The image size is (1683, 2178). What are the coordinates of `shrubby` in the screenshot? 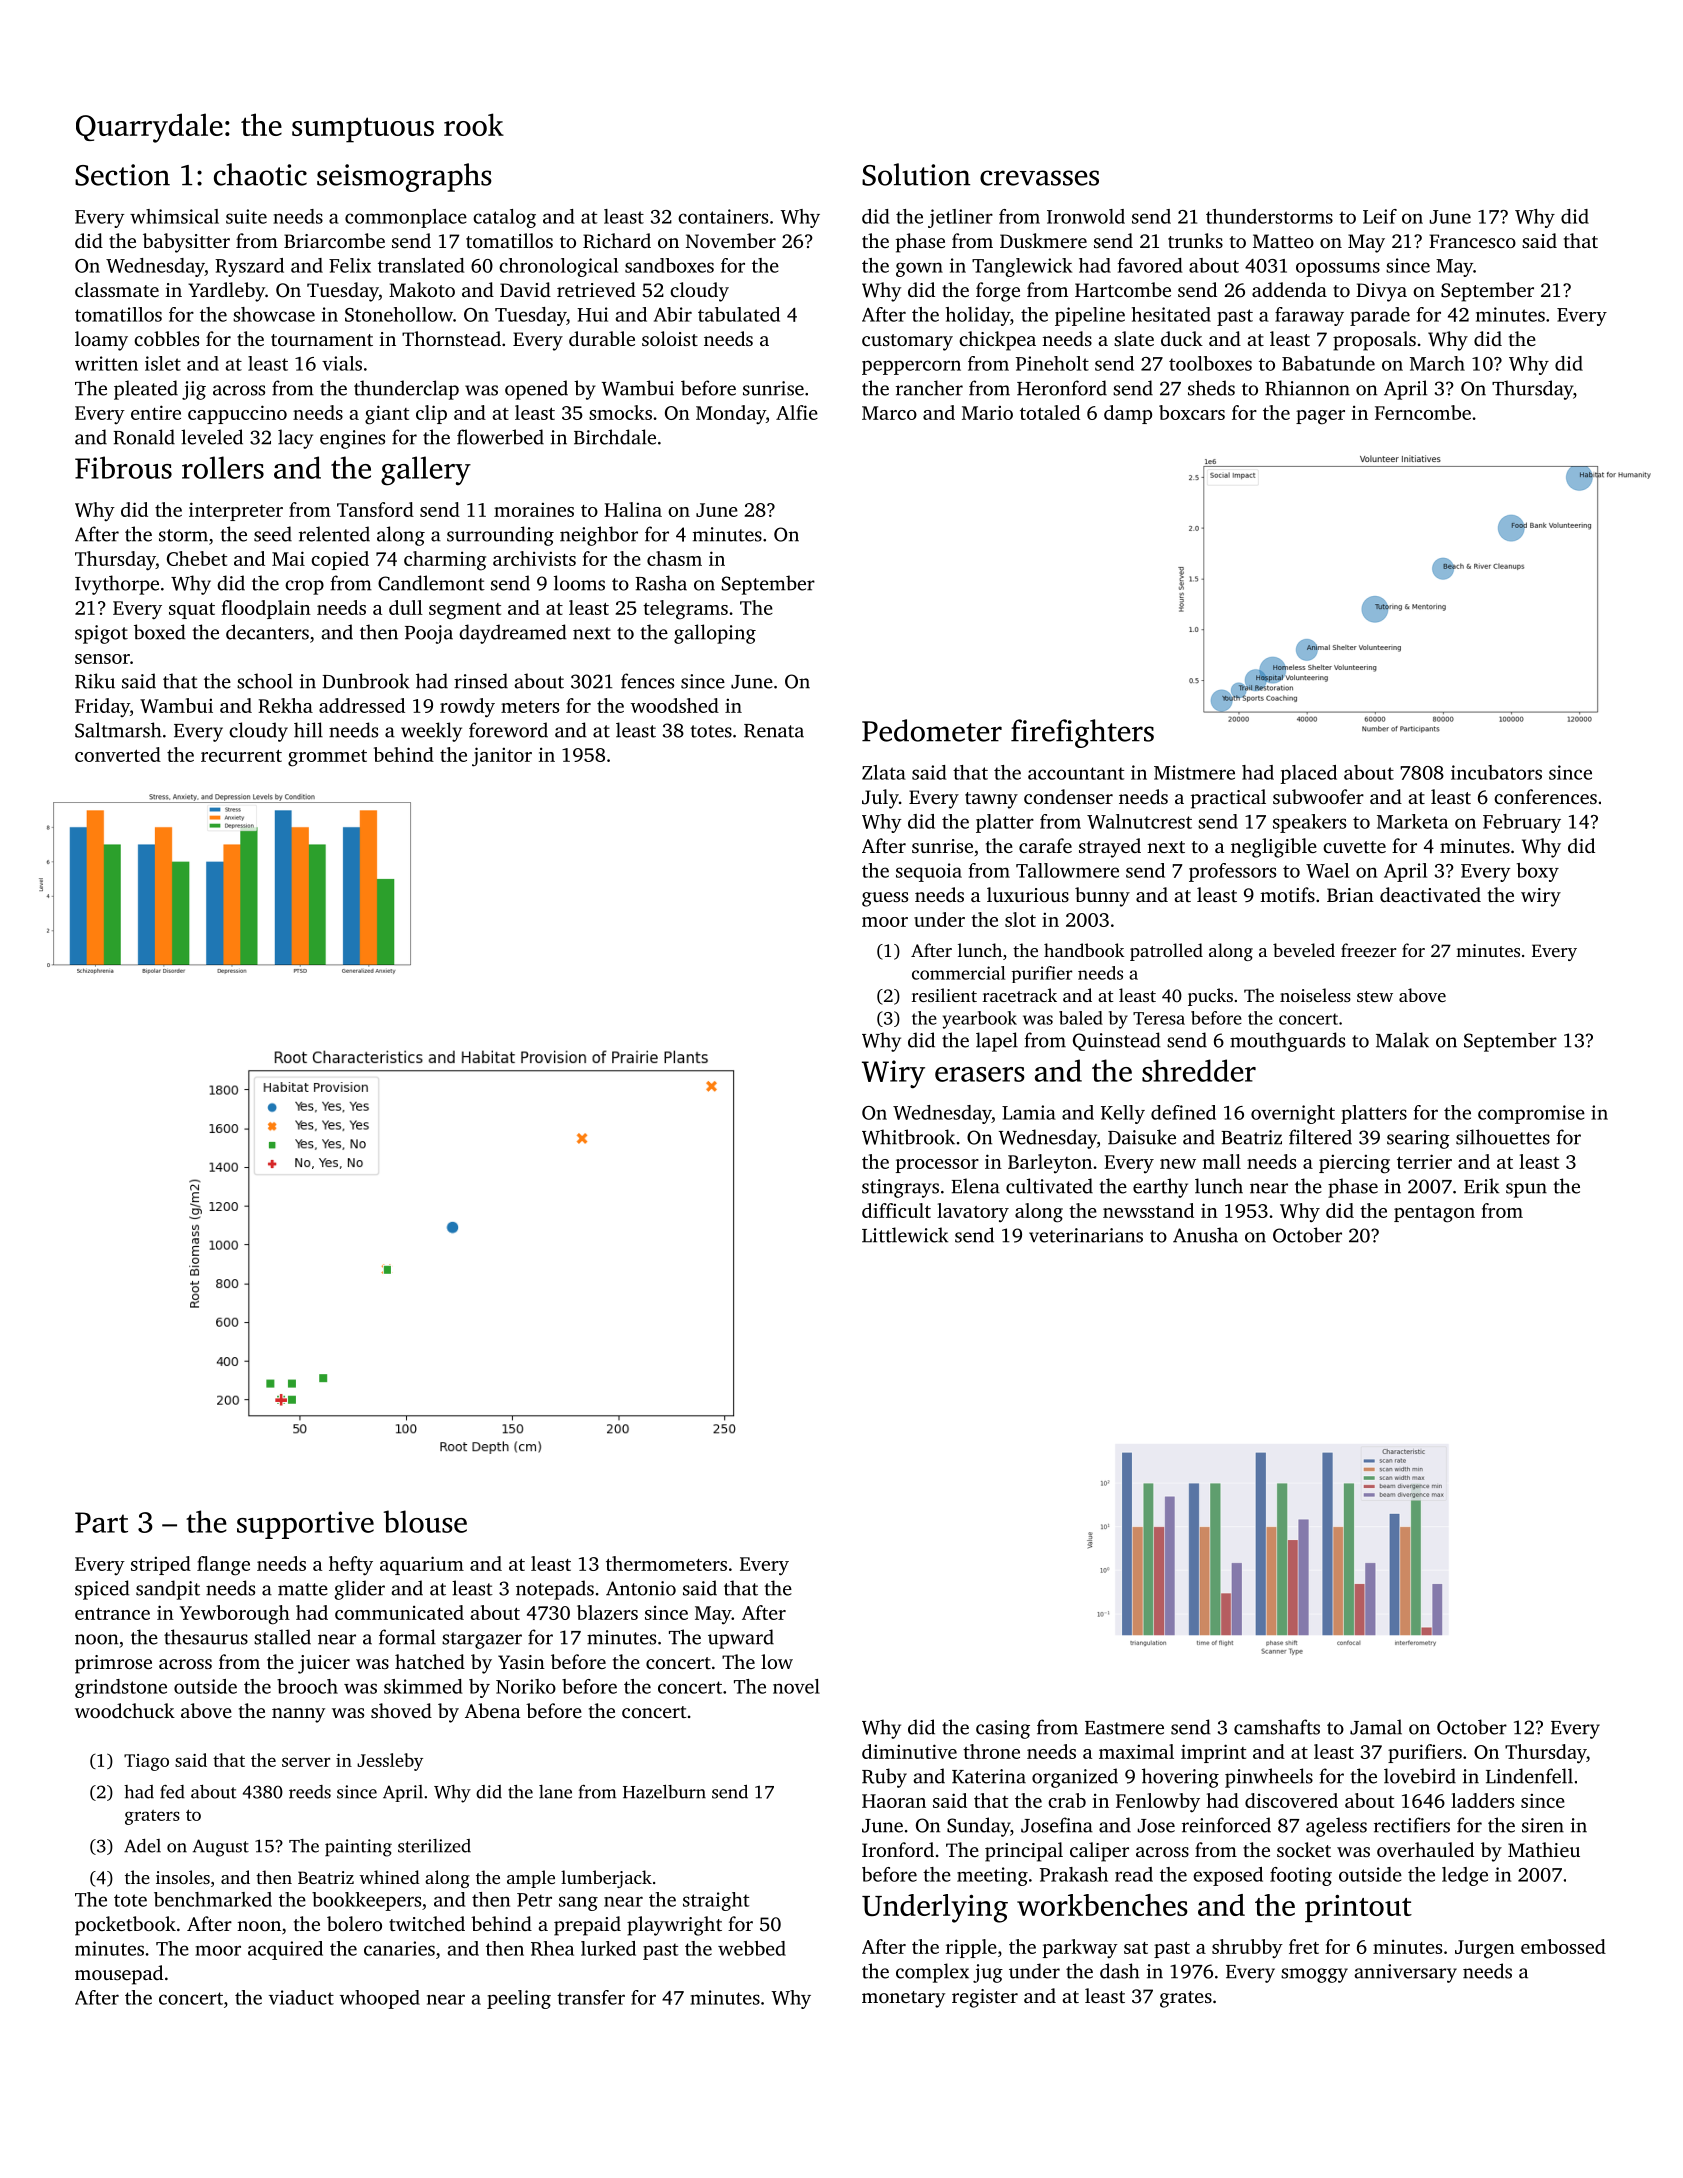 It's located at (1247, 1948).
